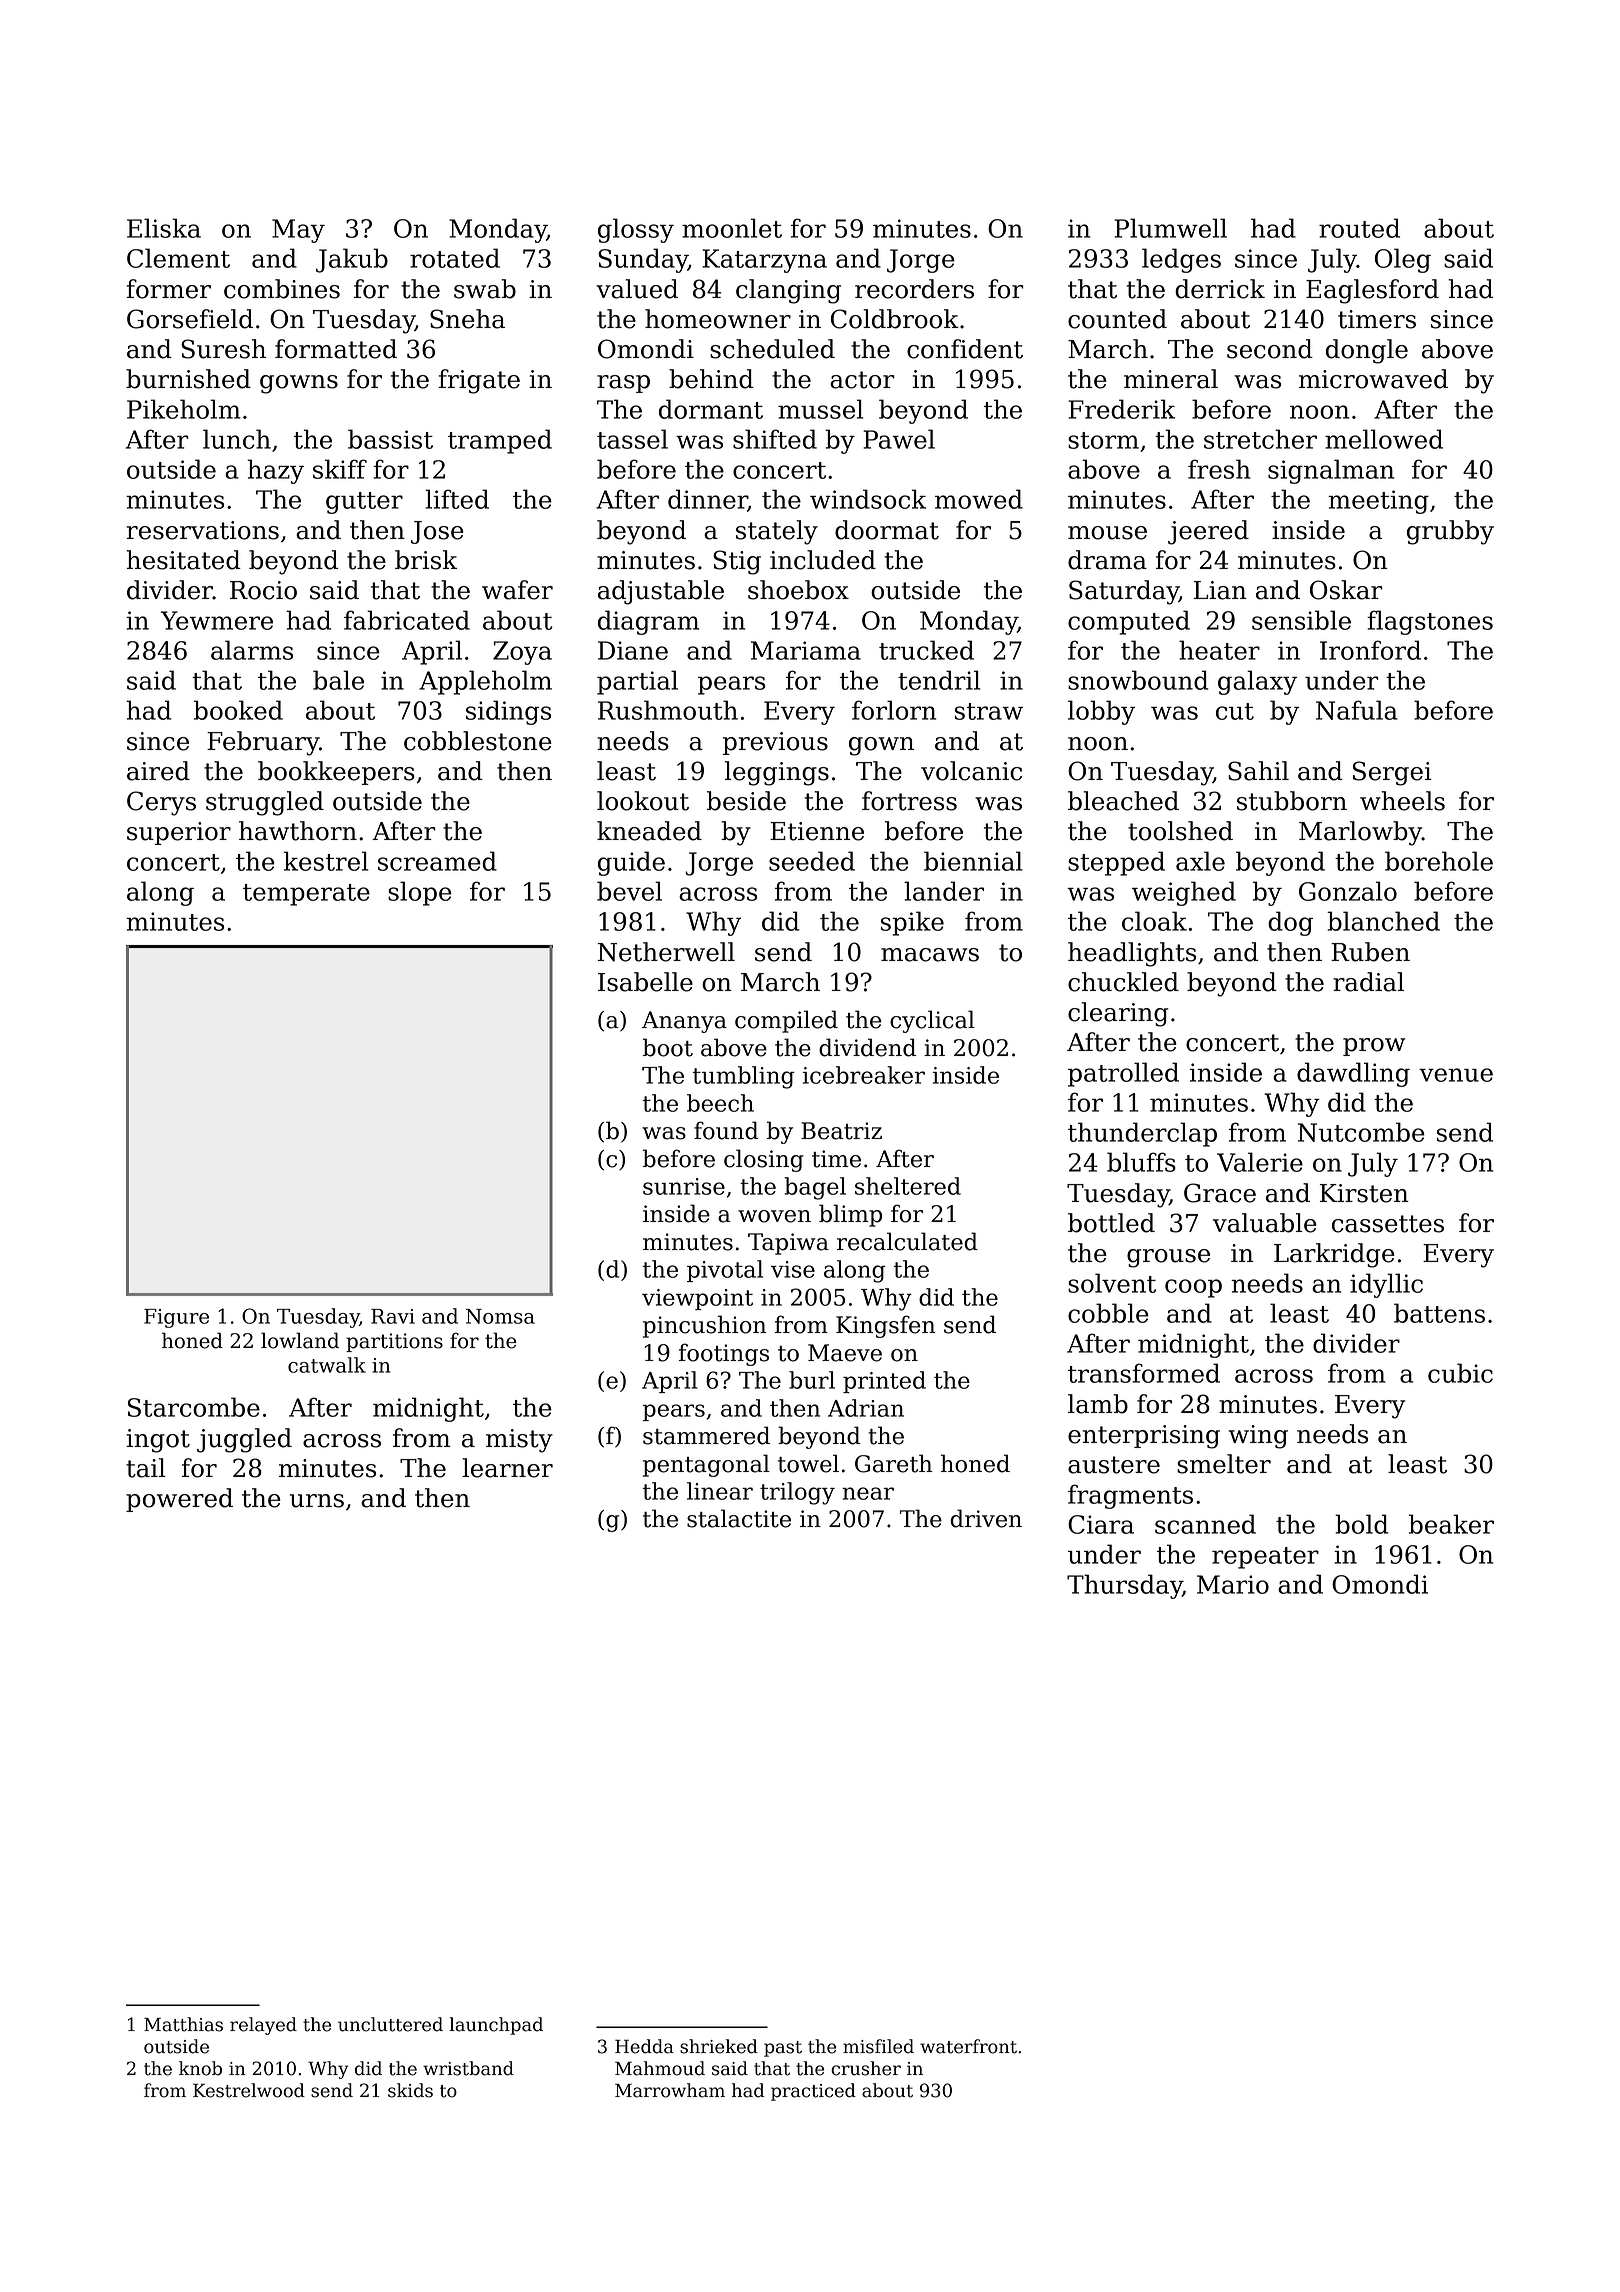  What do you see at coordinates (932, 1021) in the document?
I see `cyclical` at bounding box center [932, 1021].
